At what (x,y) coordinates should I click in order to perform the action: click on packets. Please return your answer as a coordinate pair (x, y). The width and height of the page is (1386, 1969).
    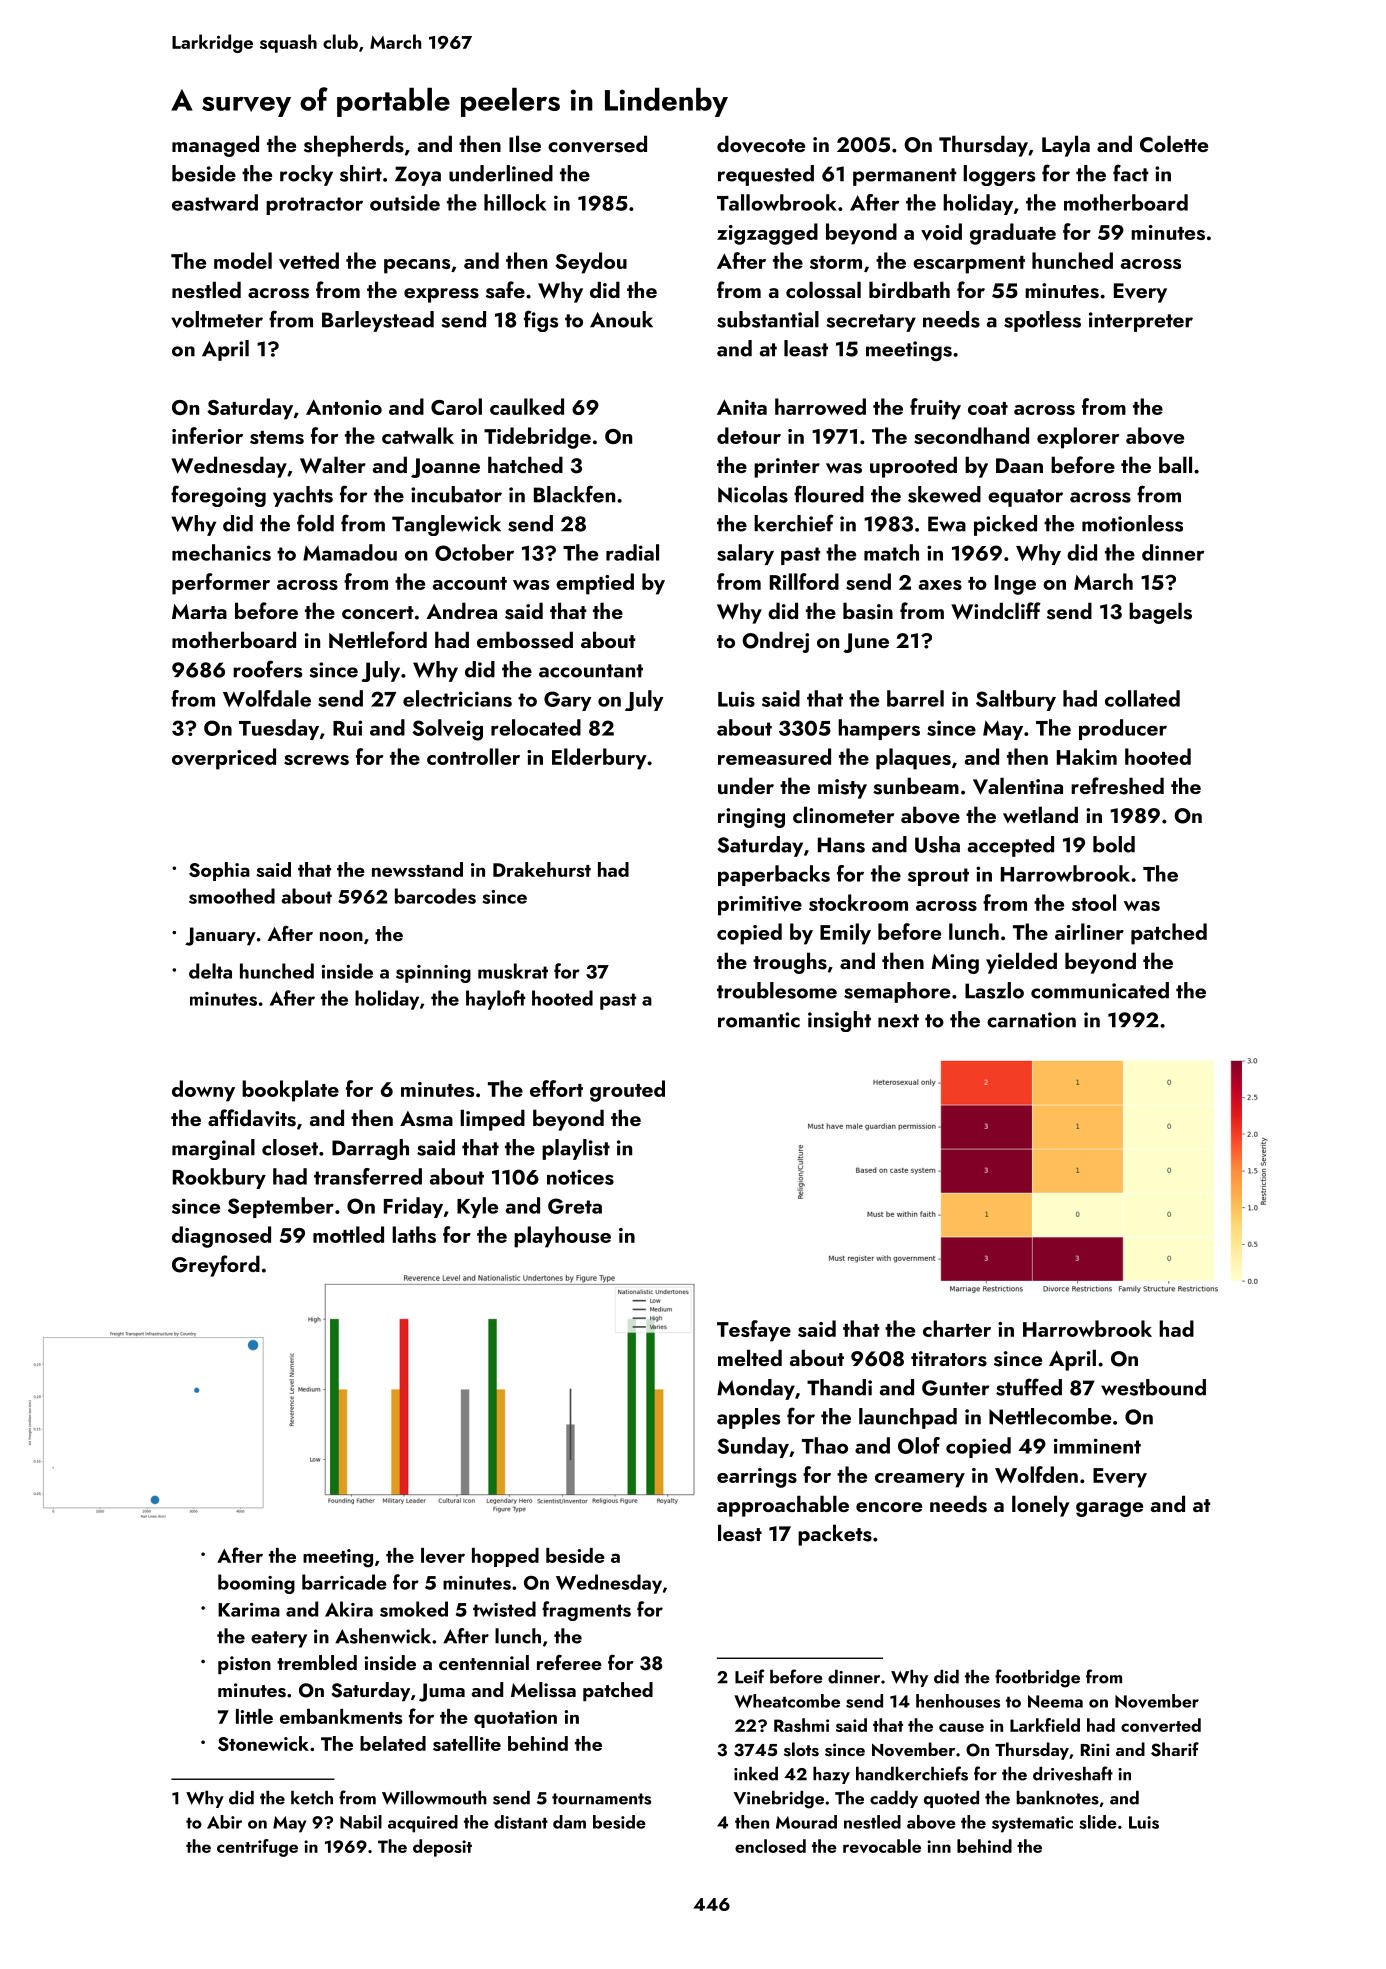
    Looking at the image, I should click on (835, 1535).
